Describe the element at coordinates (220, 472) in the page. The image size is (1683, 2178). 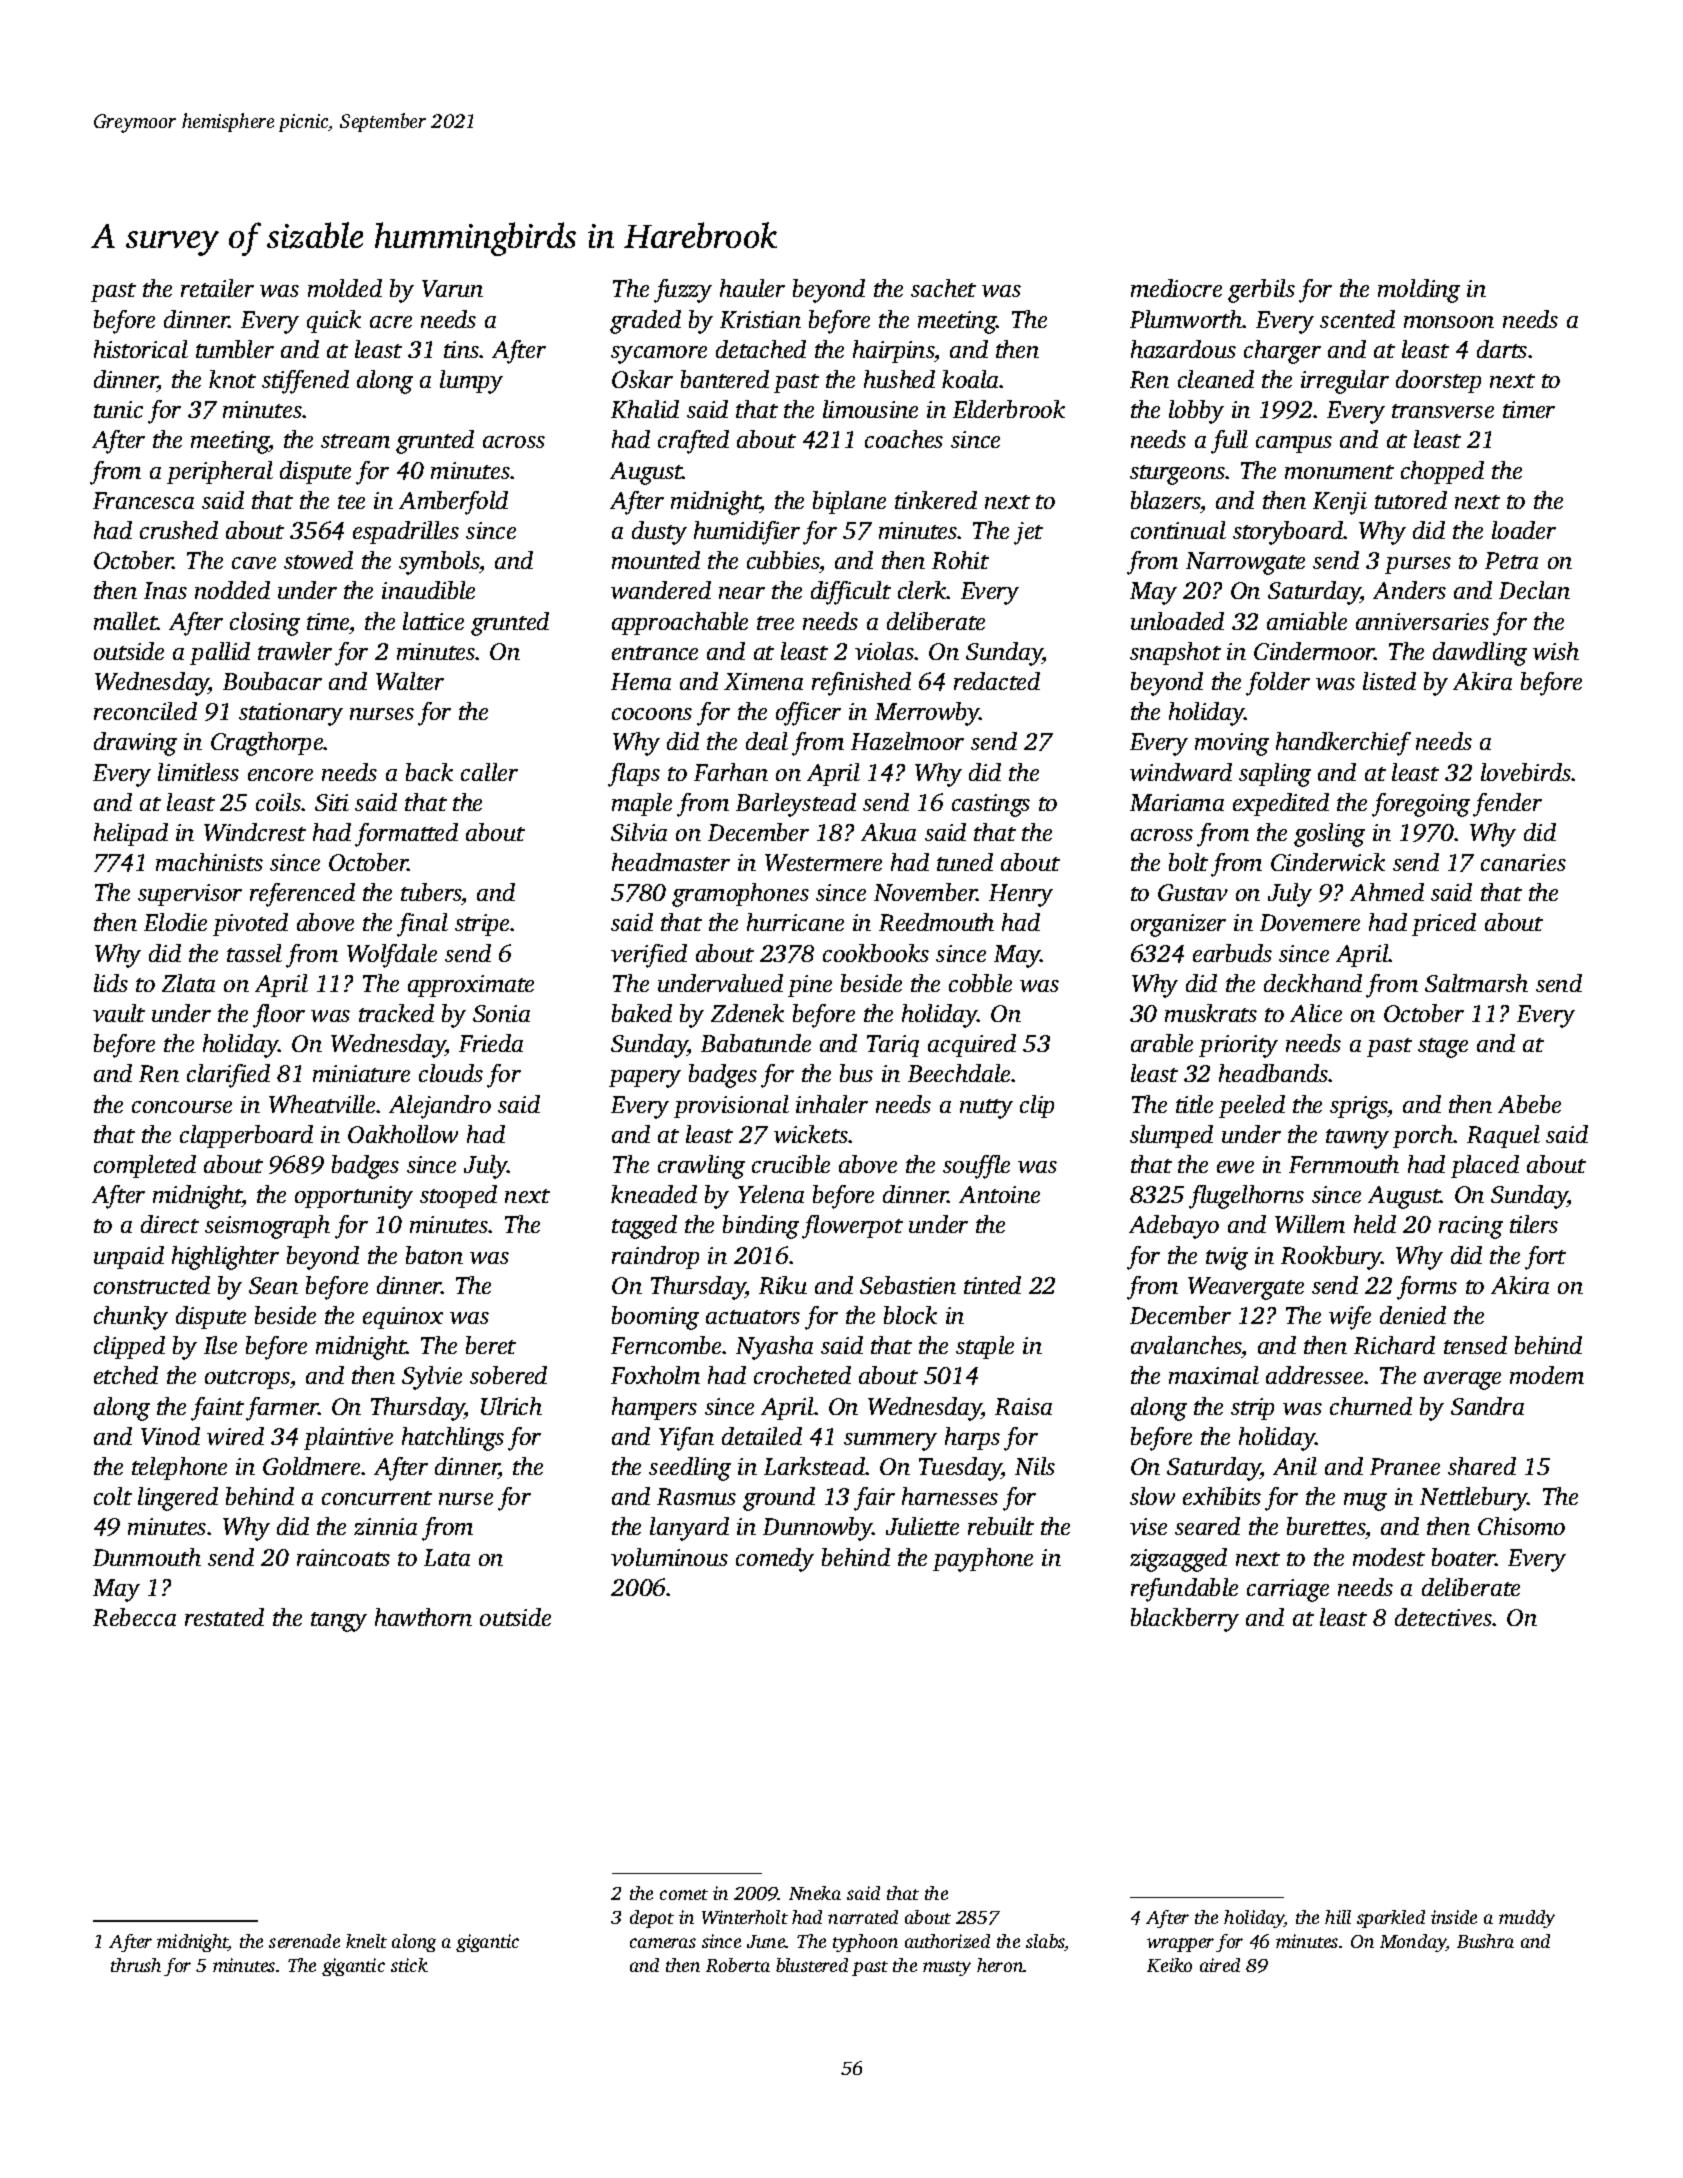
I see `peripheral` at that location.
